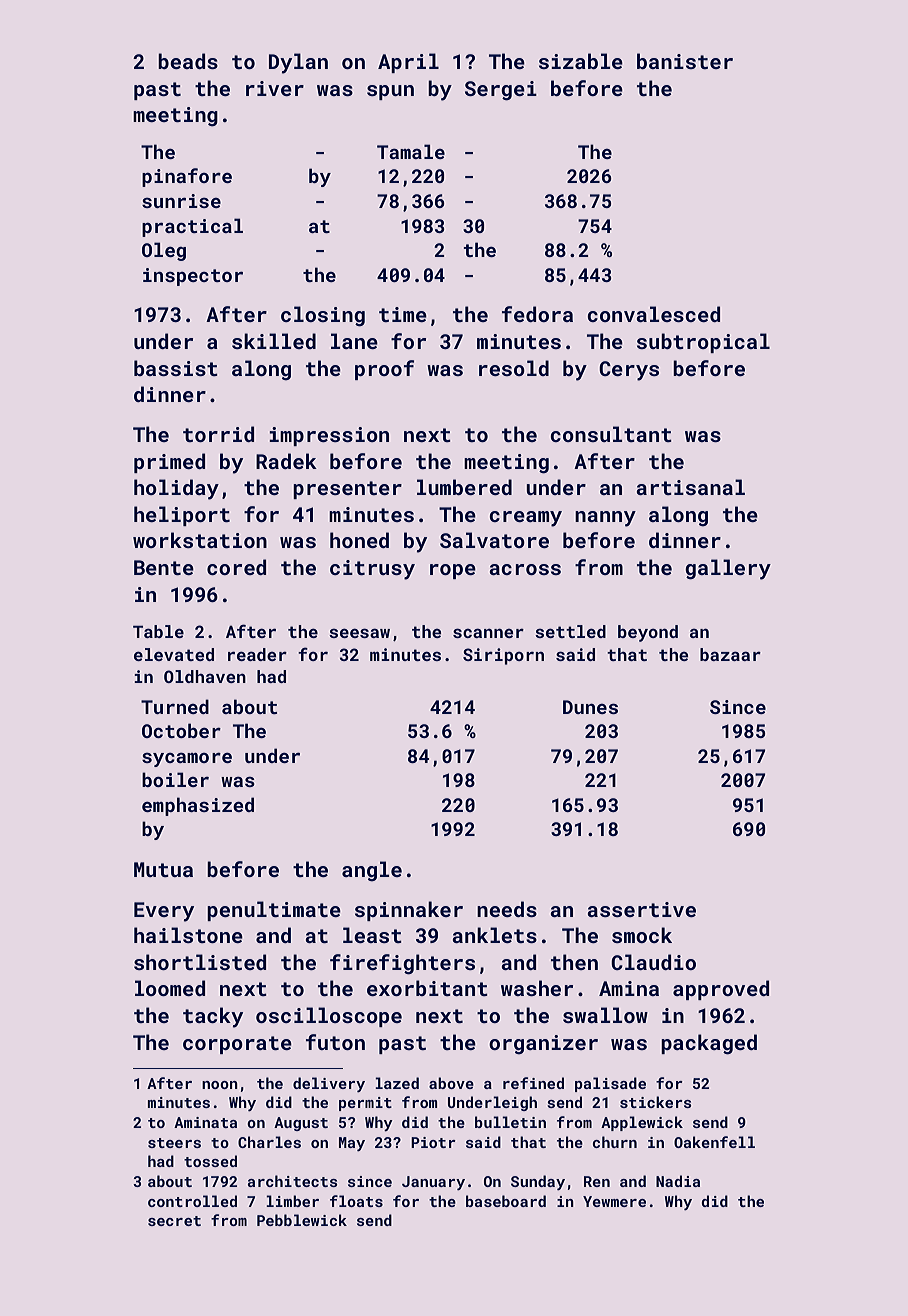  What do you see at coordinates (641, 909) in the screenshot?
I see `assertive` at bounding box center [641, 909].
